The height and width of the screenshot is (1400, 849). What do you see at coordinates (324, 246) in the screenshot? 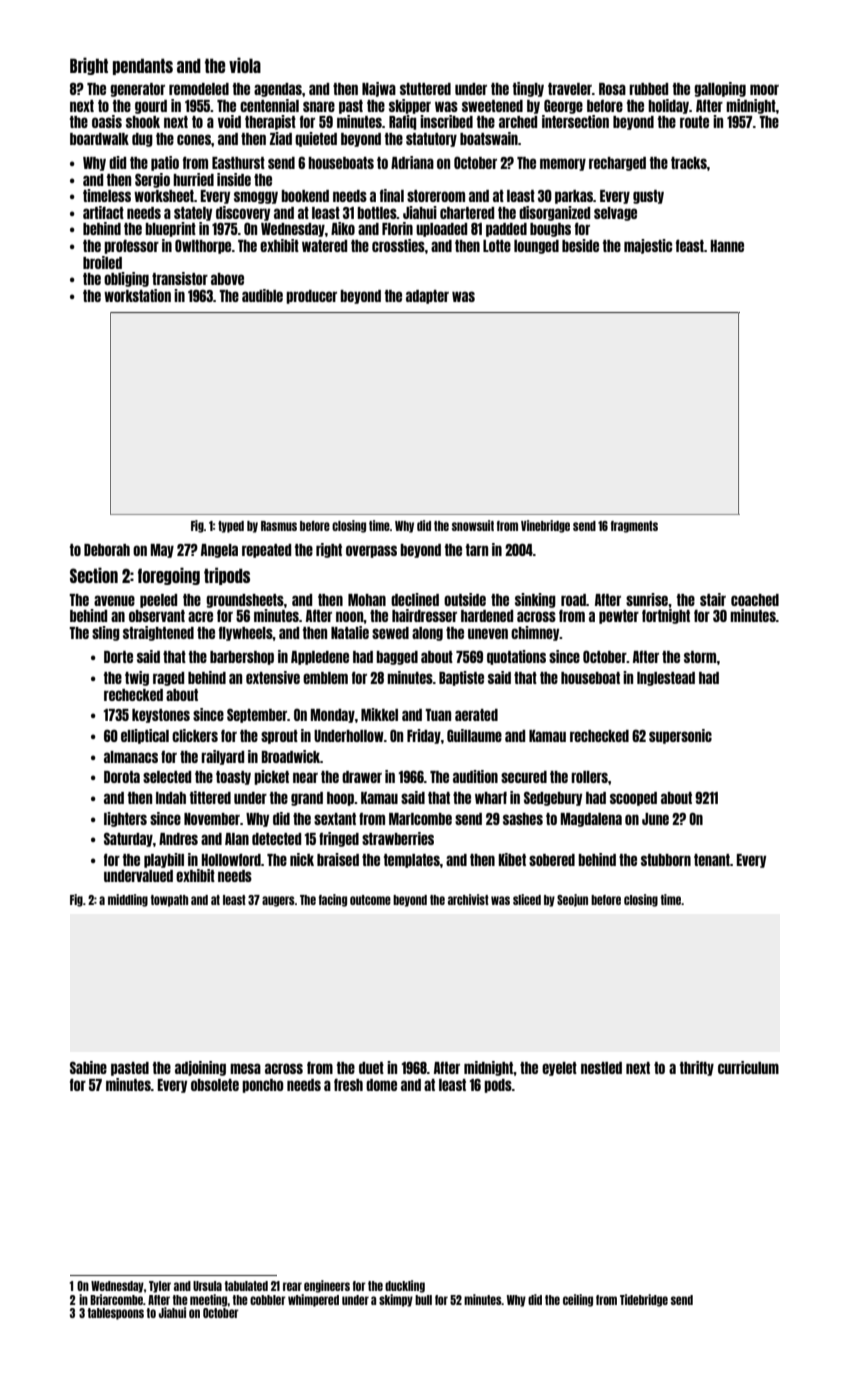
I see `watered` at bounding box center [324, 246].
